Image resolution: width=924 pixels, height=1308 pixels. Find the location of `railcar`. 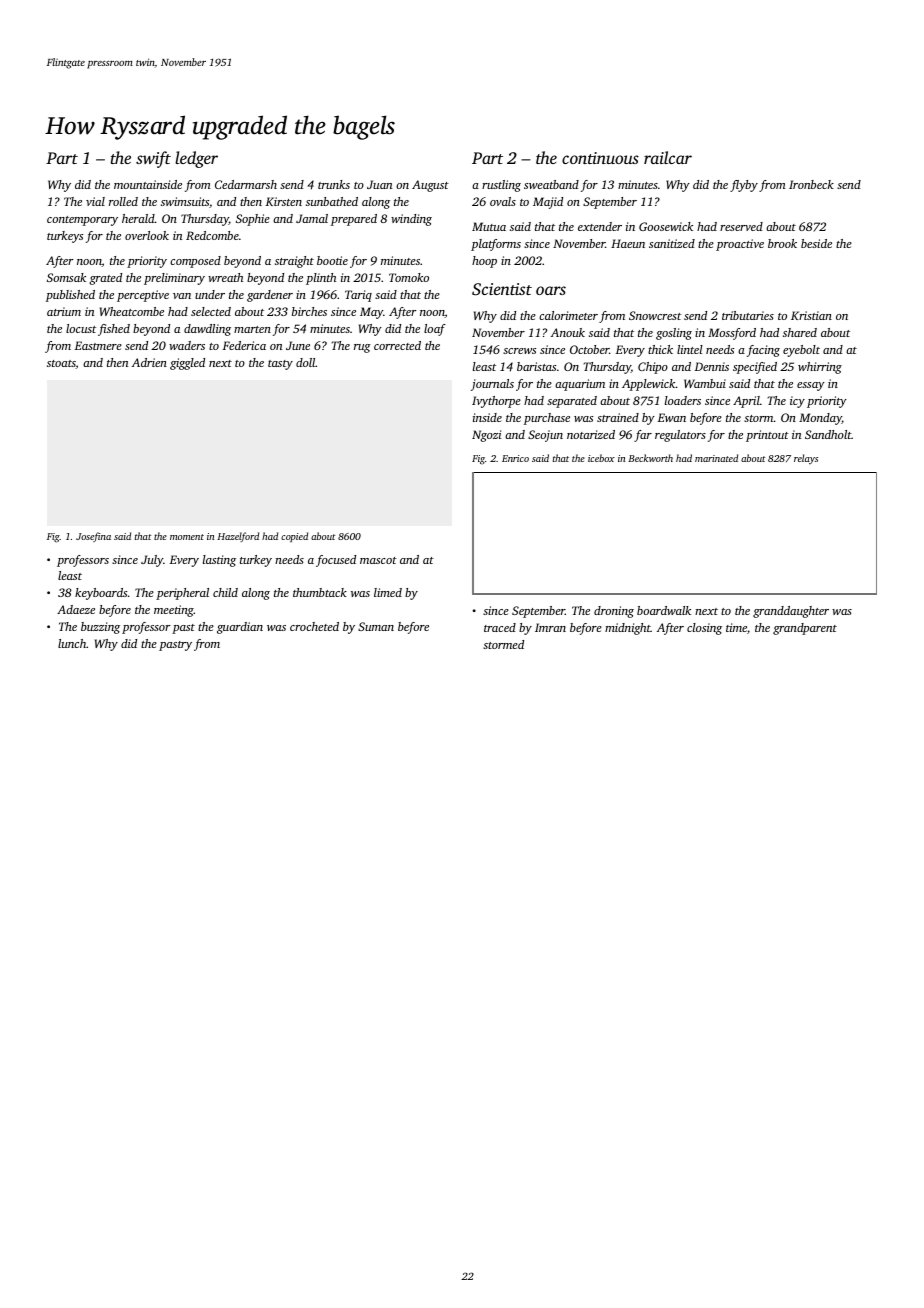

railcar is located at coordinates (668, 157).
